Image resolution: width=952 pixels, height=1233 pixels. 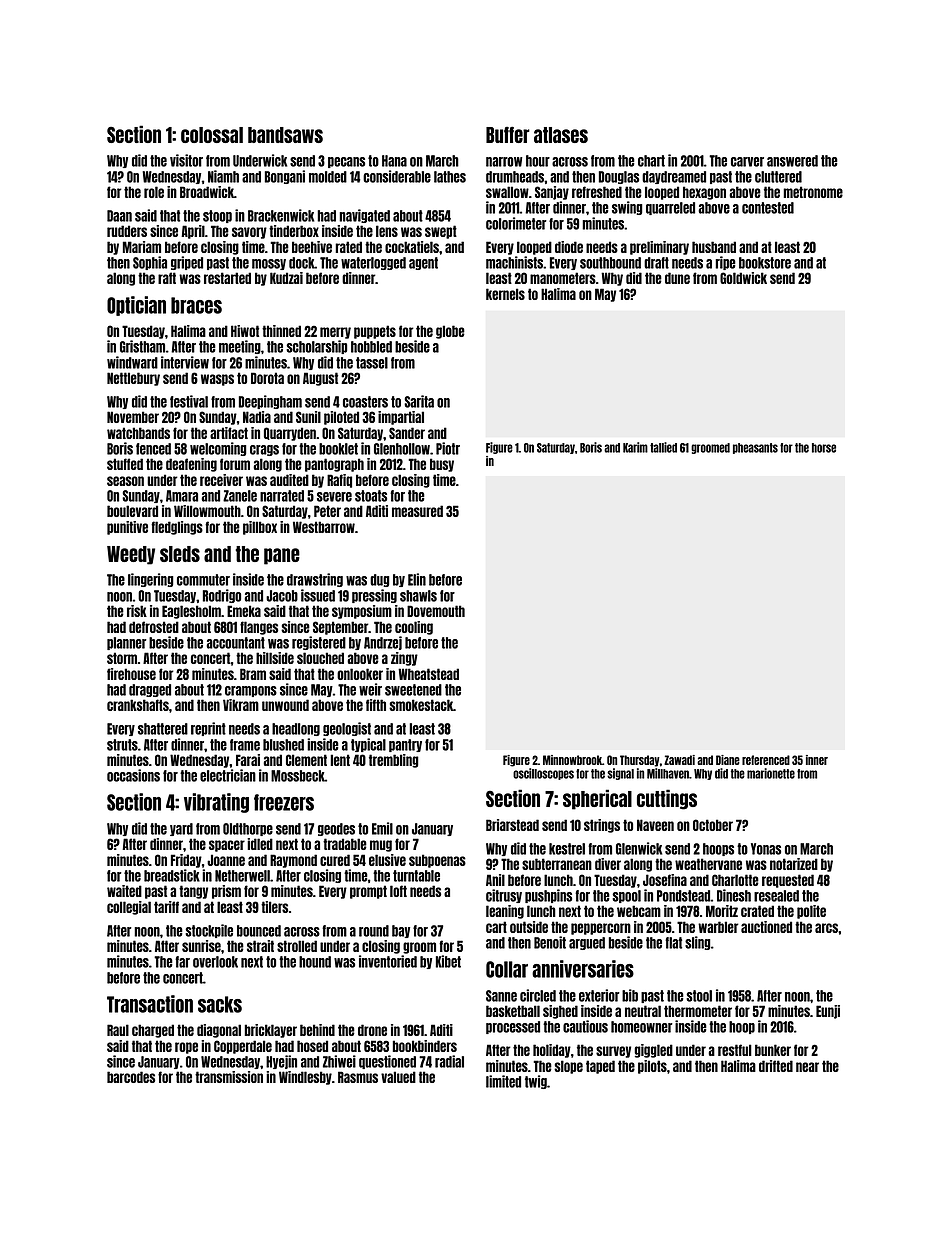 I want to click on slope, so click(x=568, y=1067).
